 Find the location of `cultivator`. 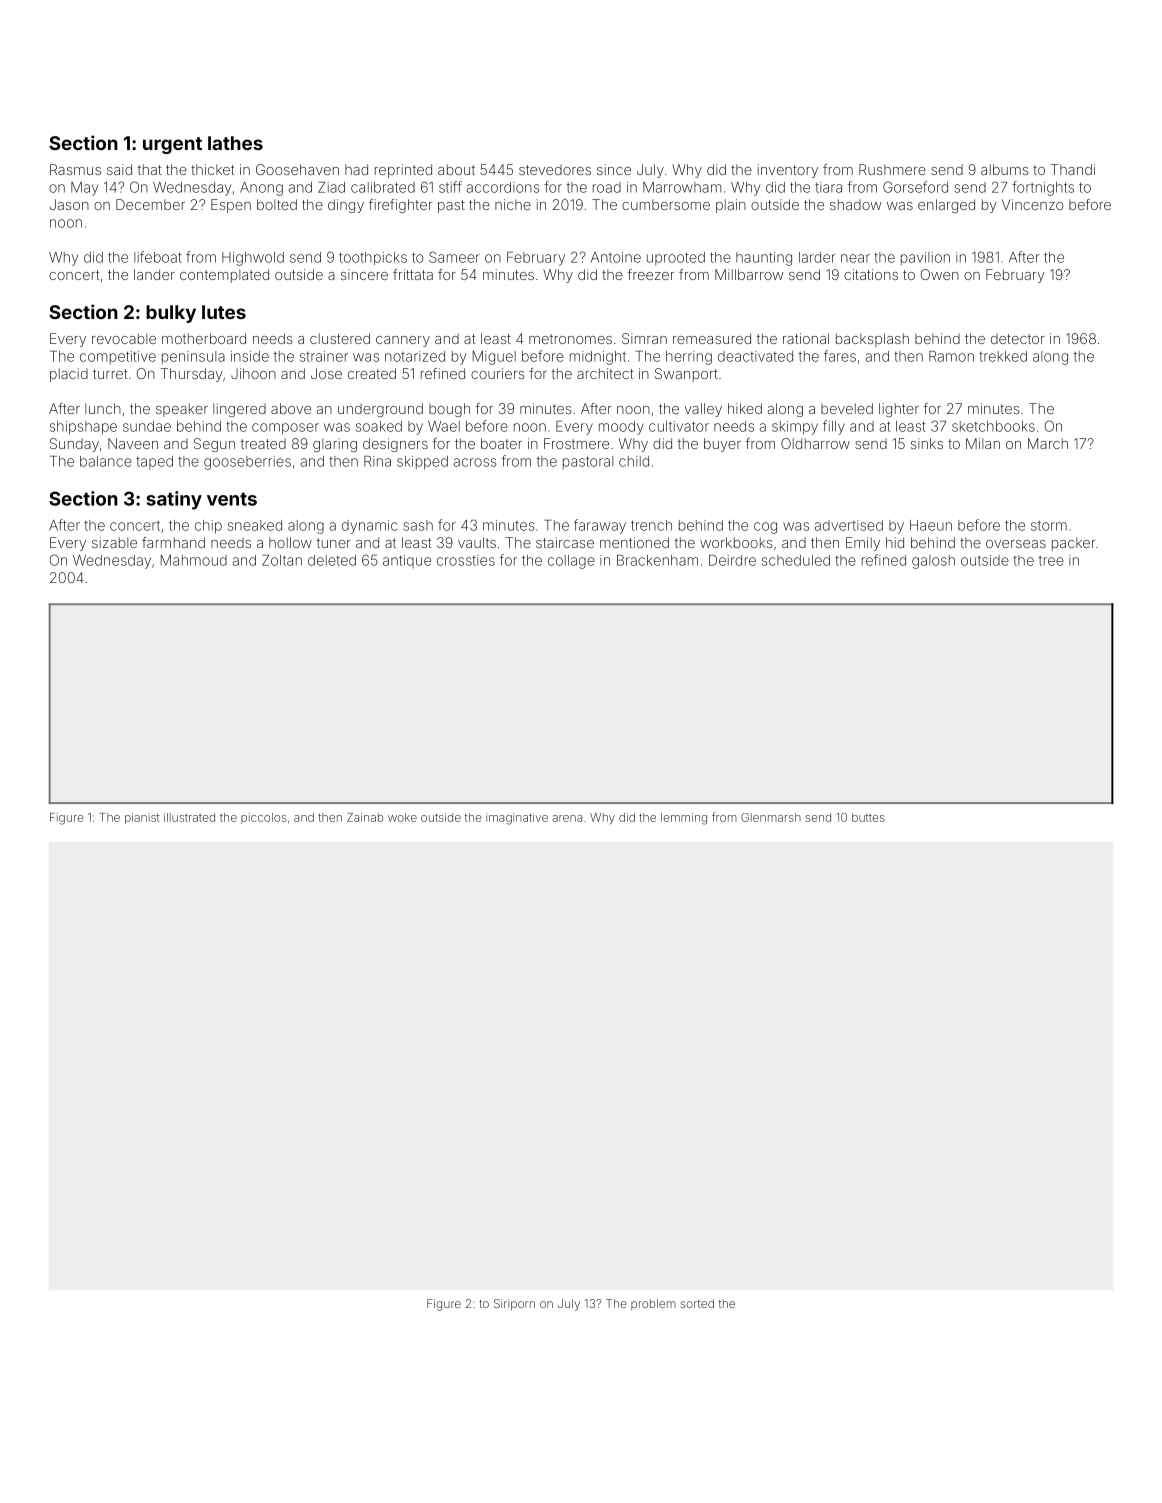

cultivator is located at coordinates (679, 426).
